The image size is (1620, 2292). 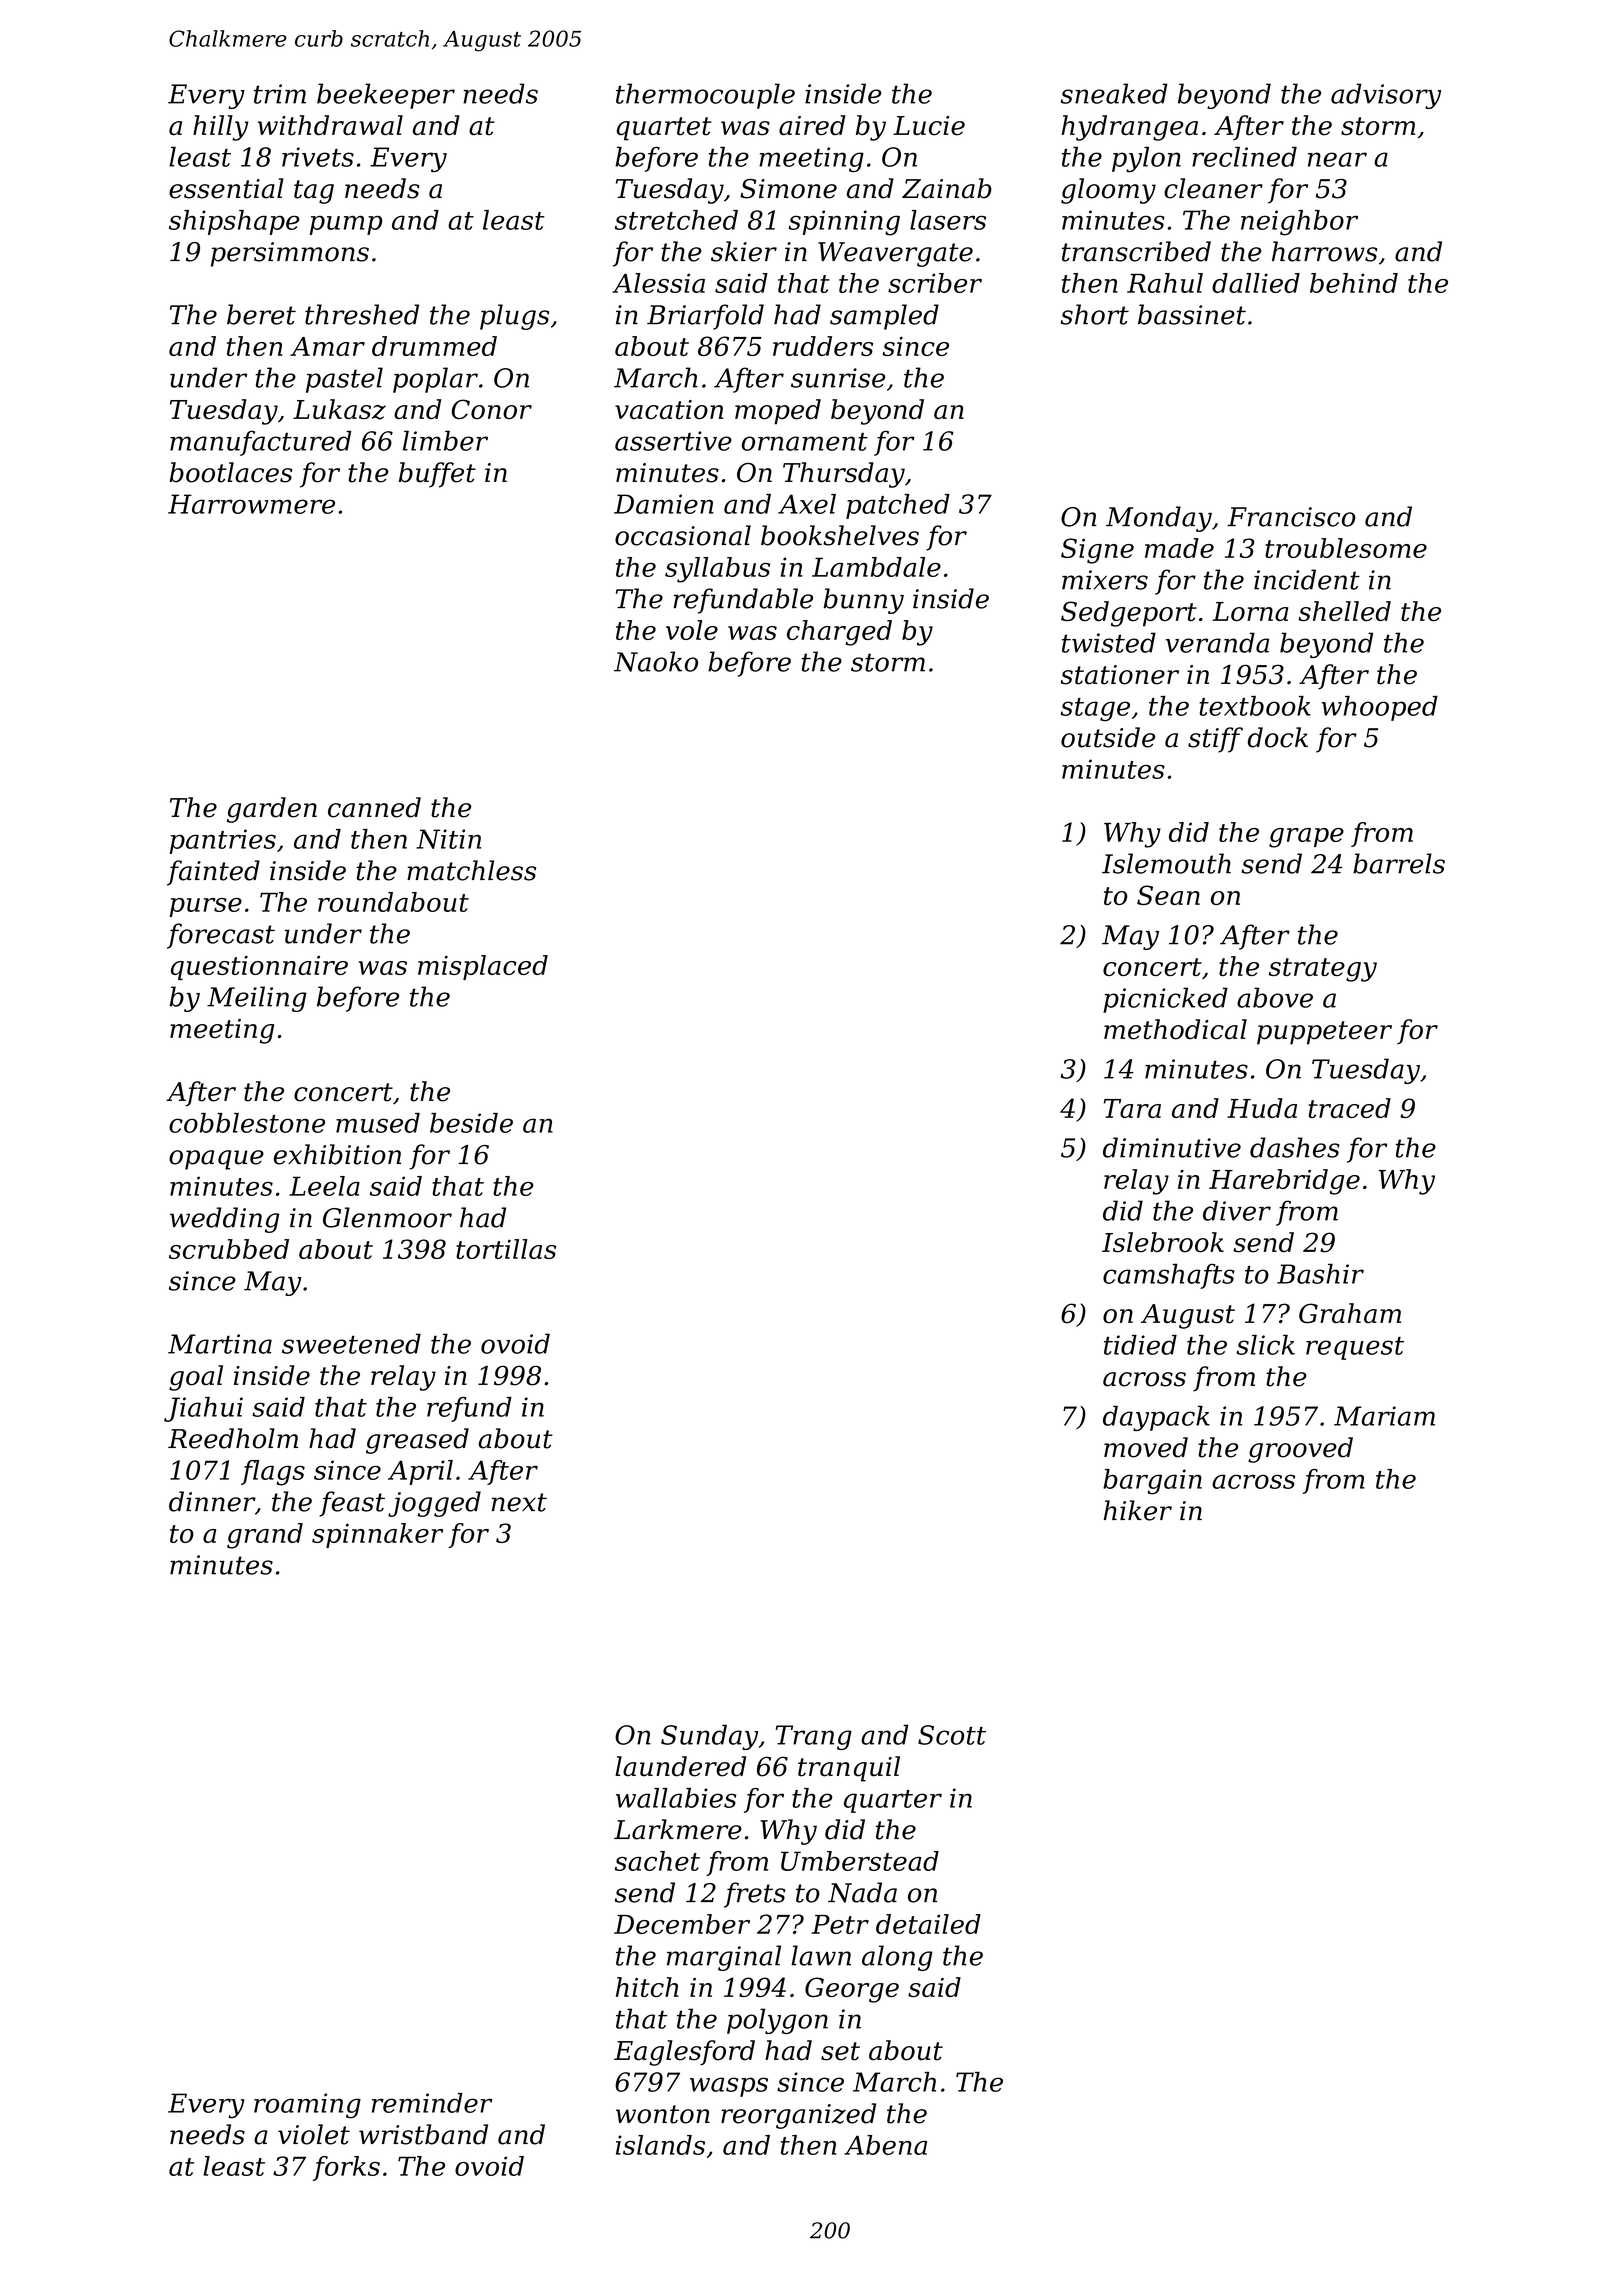 I want to click on hilly, so click(x=221, y=128).
